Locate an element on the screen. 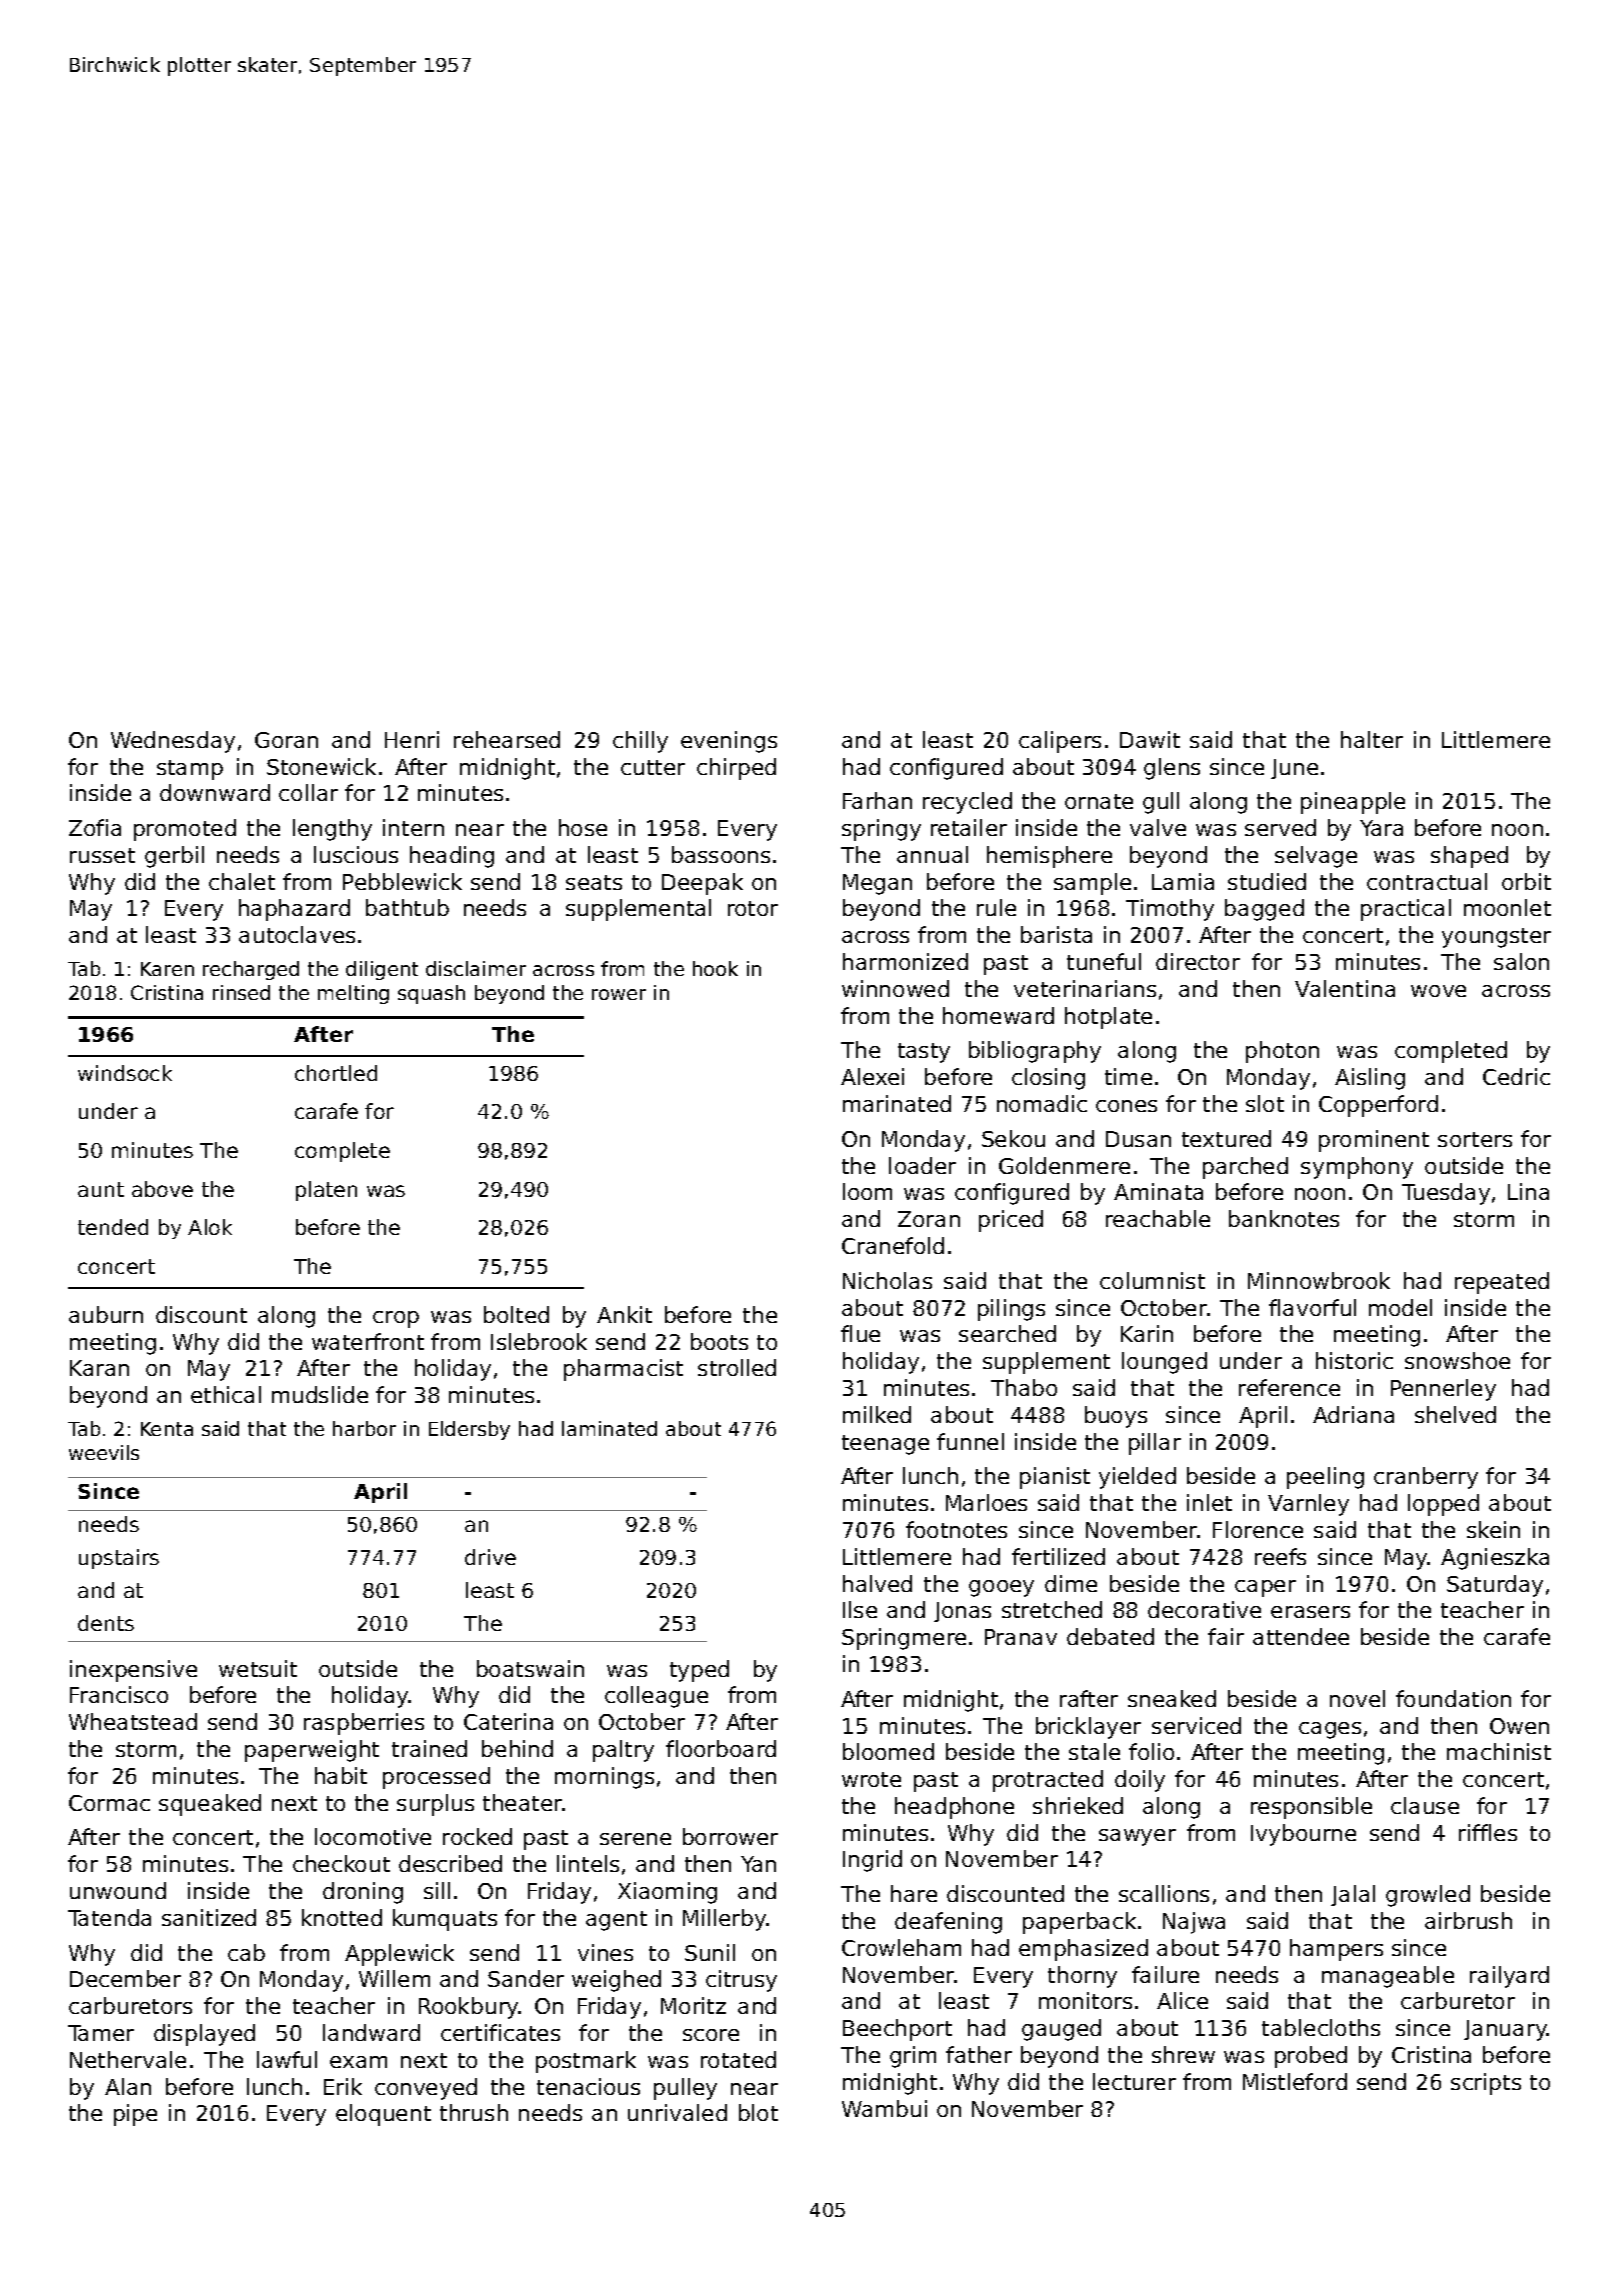 This screenshot has width=1620, height=2292. repeated is located at coordinates (1502, 1283).
